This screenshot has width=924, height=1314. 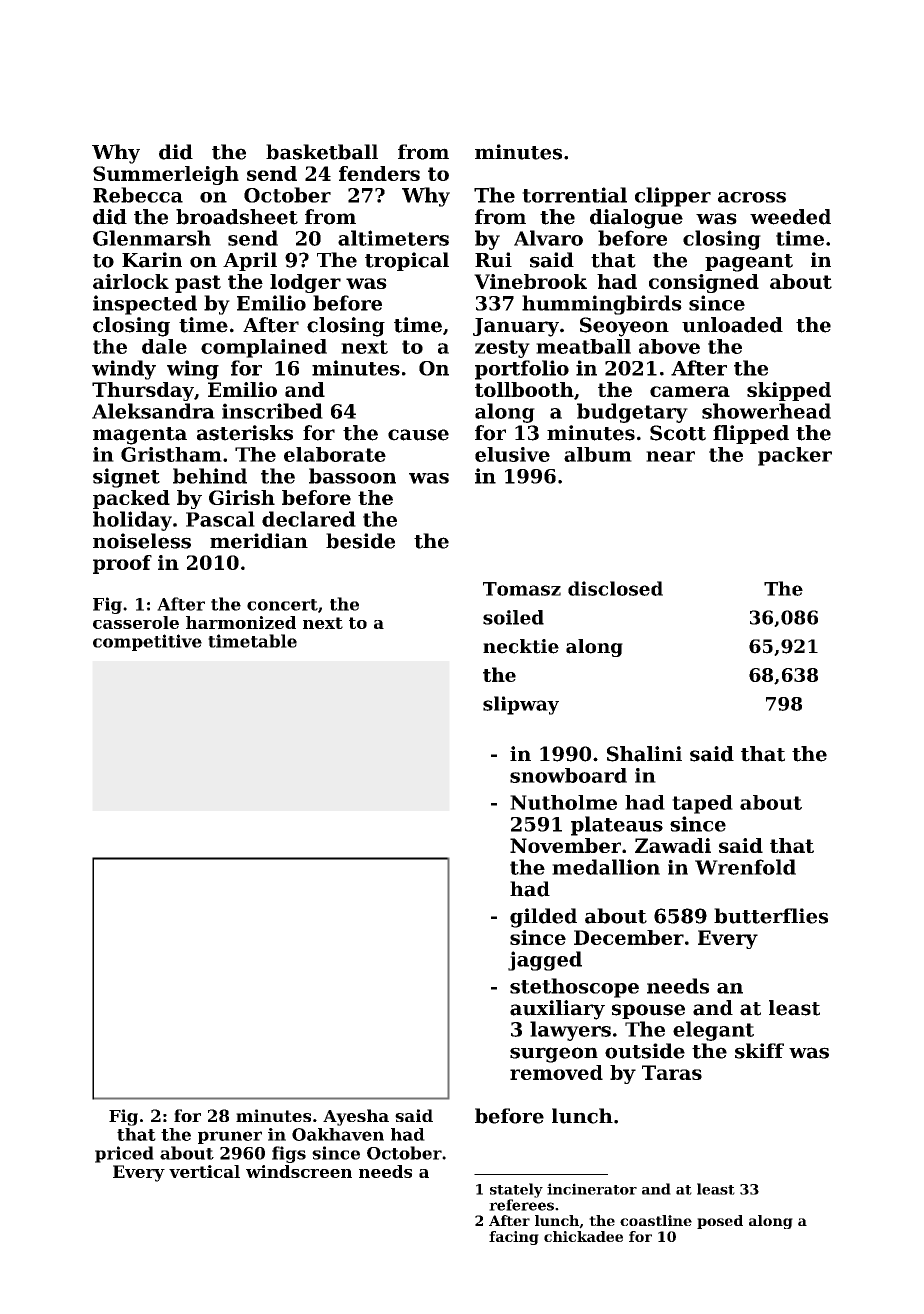 I want to click on slipway, so click(x=521, y=705).
